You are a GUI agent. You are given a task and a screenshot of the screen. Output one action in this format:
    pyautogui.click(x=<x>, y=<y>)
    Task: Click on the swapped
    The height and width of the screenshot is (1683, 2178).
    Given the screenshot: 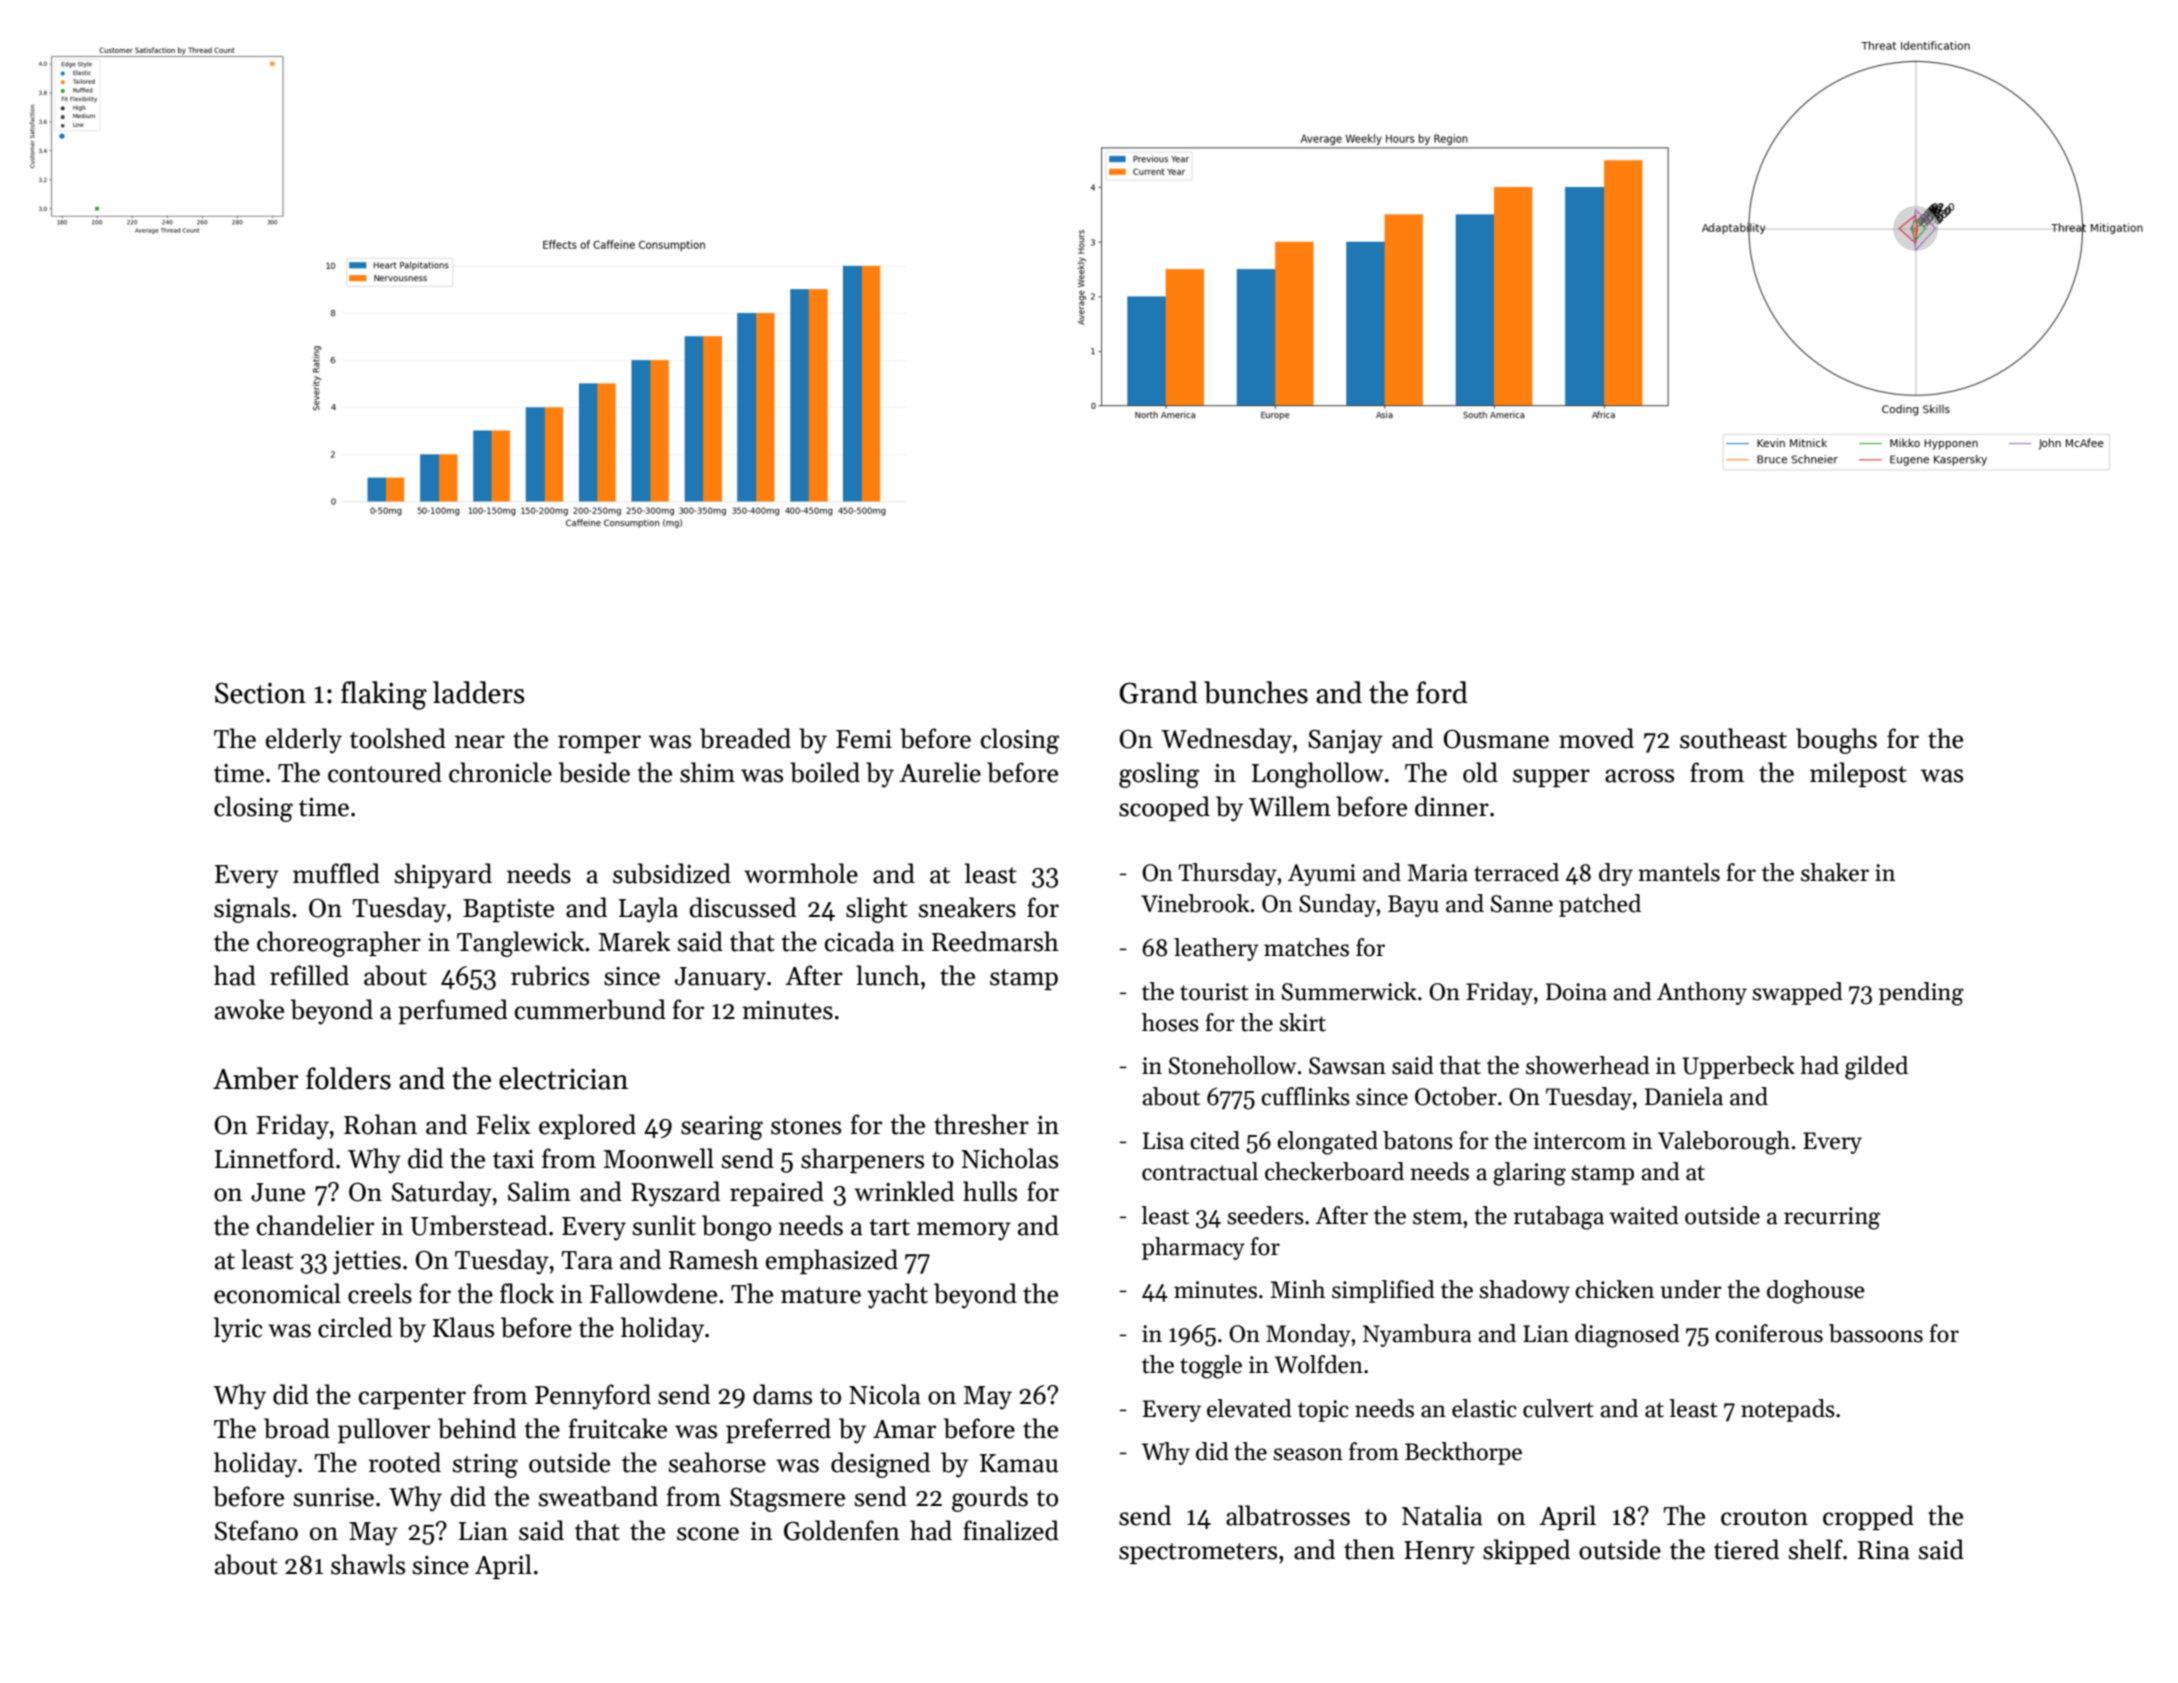 What is the action you would take?
    pyautogui.click(x=1797, y=993)
